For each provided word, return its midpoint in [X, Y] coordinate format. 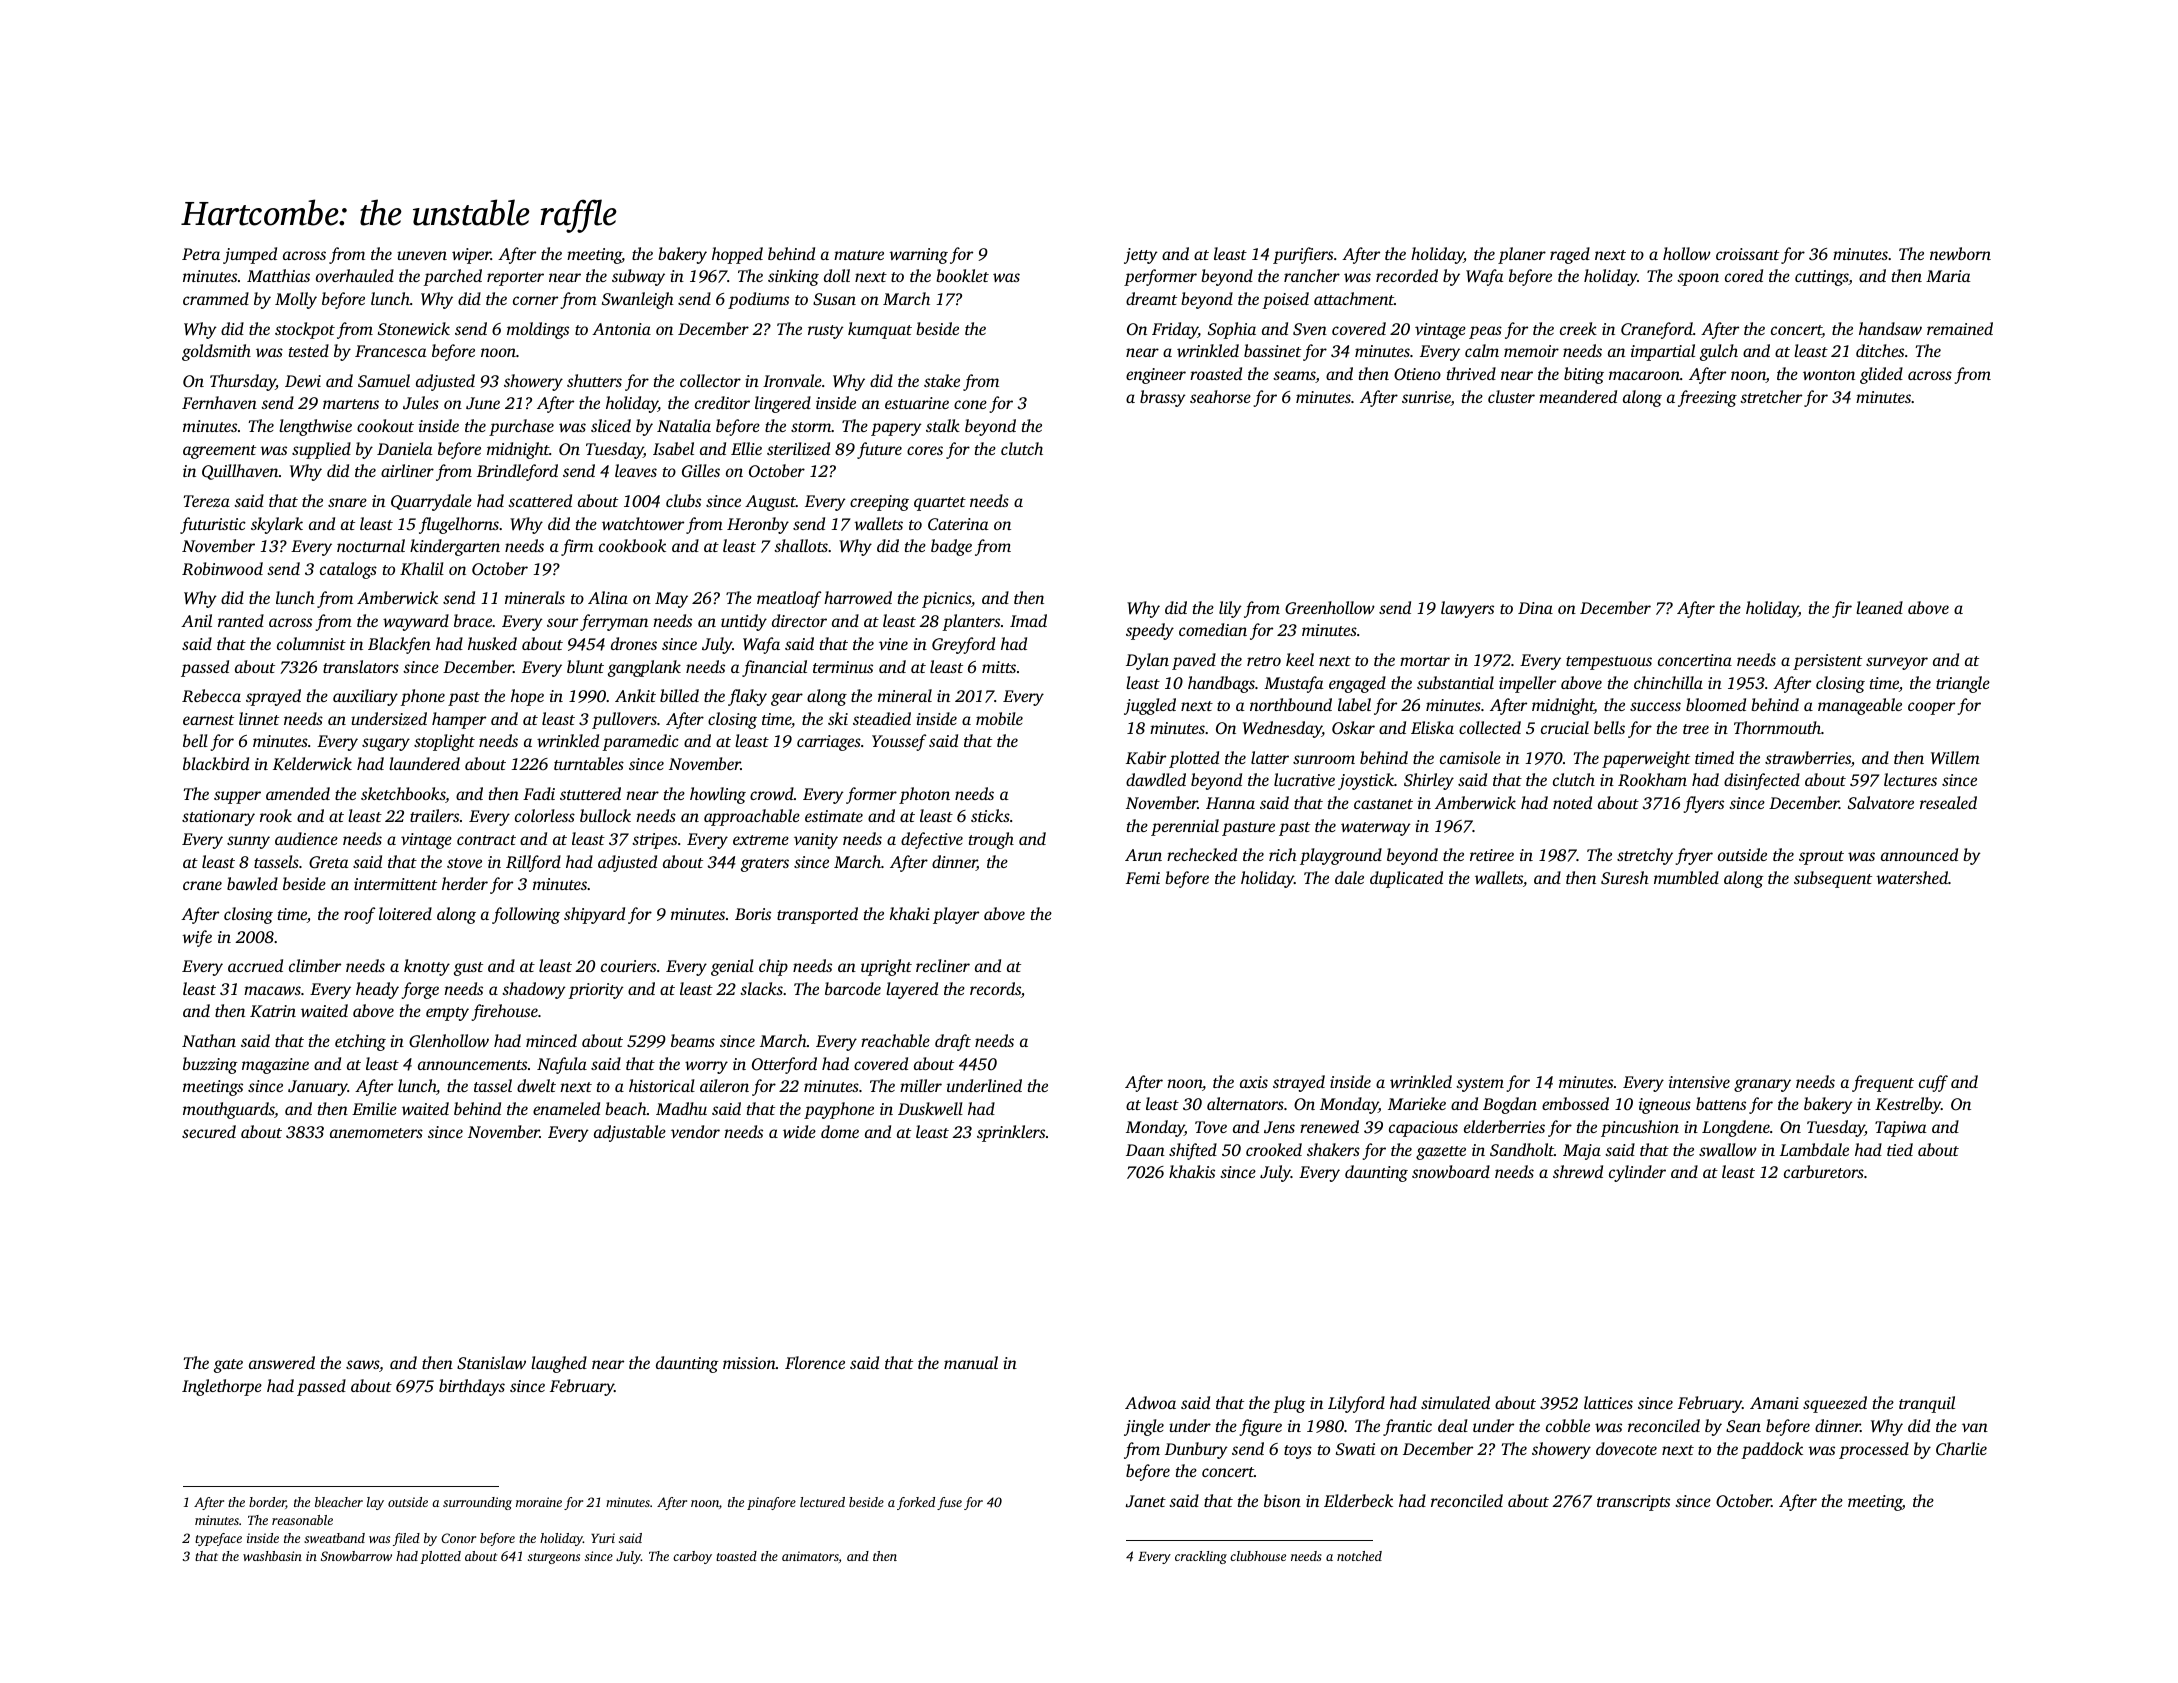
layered [912, 990]
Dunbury [1196, 1450]
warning [918, 256]
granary [1762, 1085]
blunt [585, 666]
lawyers [1467, 609]
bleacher [339, 1502]
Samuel [384, 381]
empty [447, 1014]
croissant [1747, 254]
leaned [1879, 607]
